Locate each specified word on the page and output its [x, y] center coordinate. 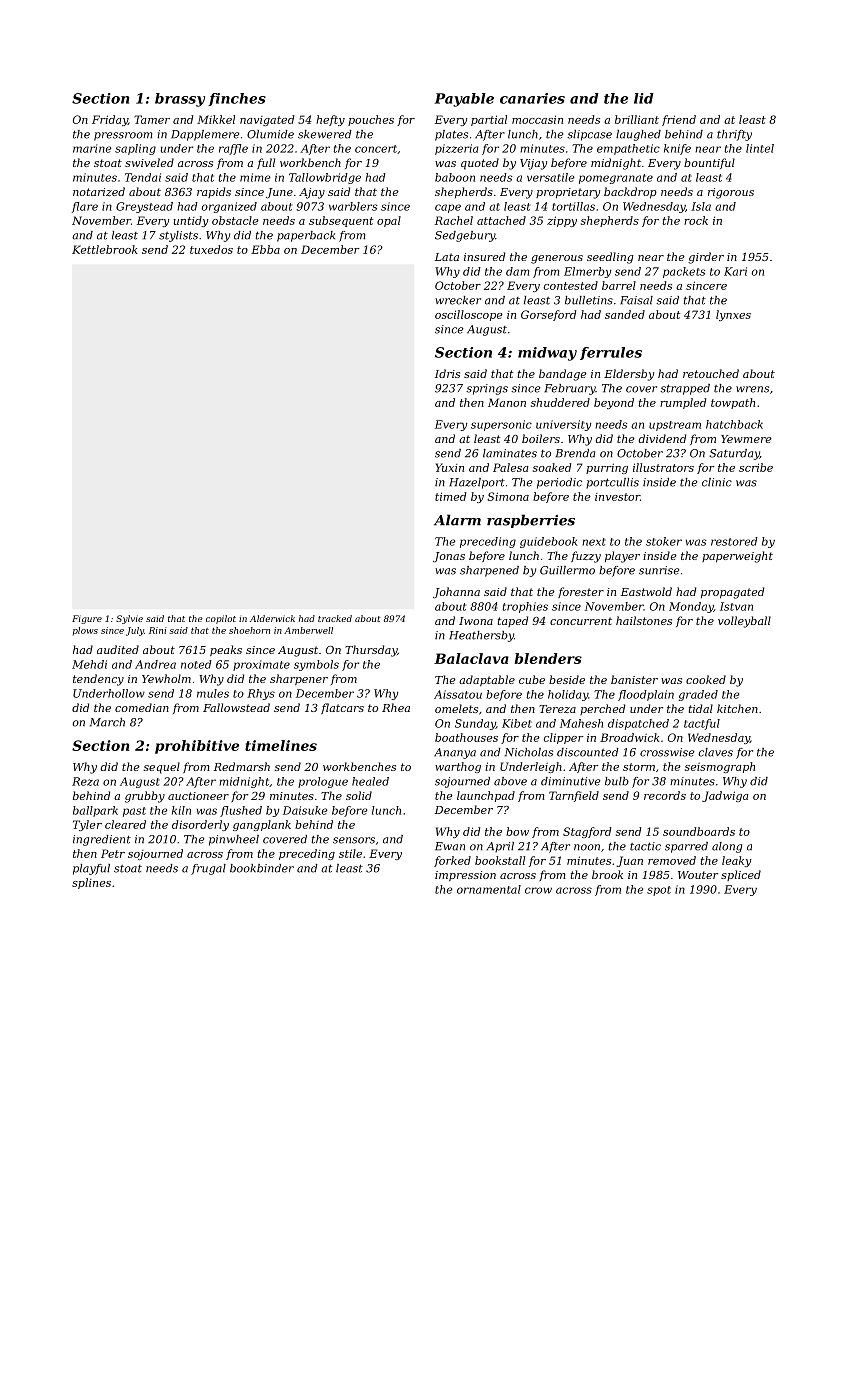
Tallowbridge [325, 178]
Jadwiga [725, 796]
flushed [241, 811]
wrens [752, 389]
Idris [447, 373]
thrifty [734, 135]
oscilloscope [469, 315]
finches [237, 99]
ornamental [489, 889]
